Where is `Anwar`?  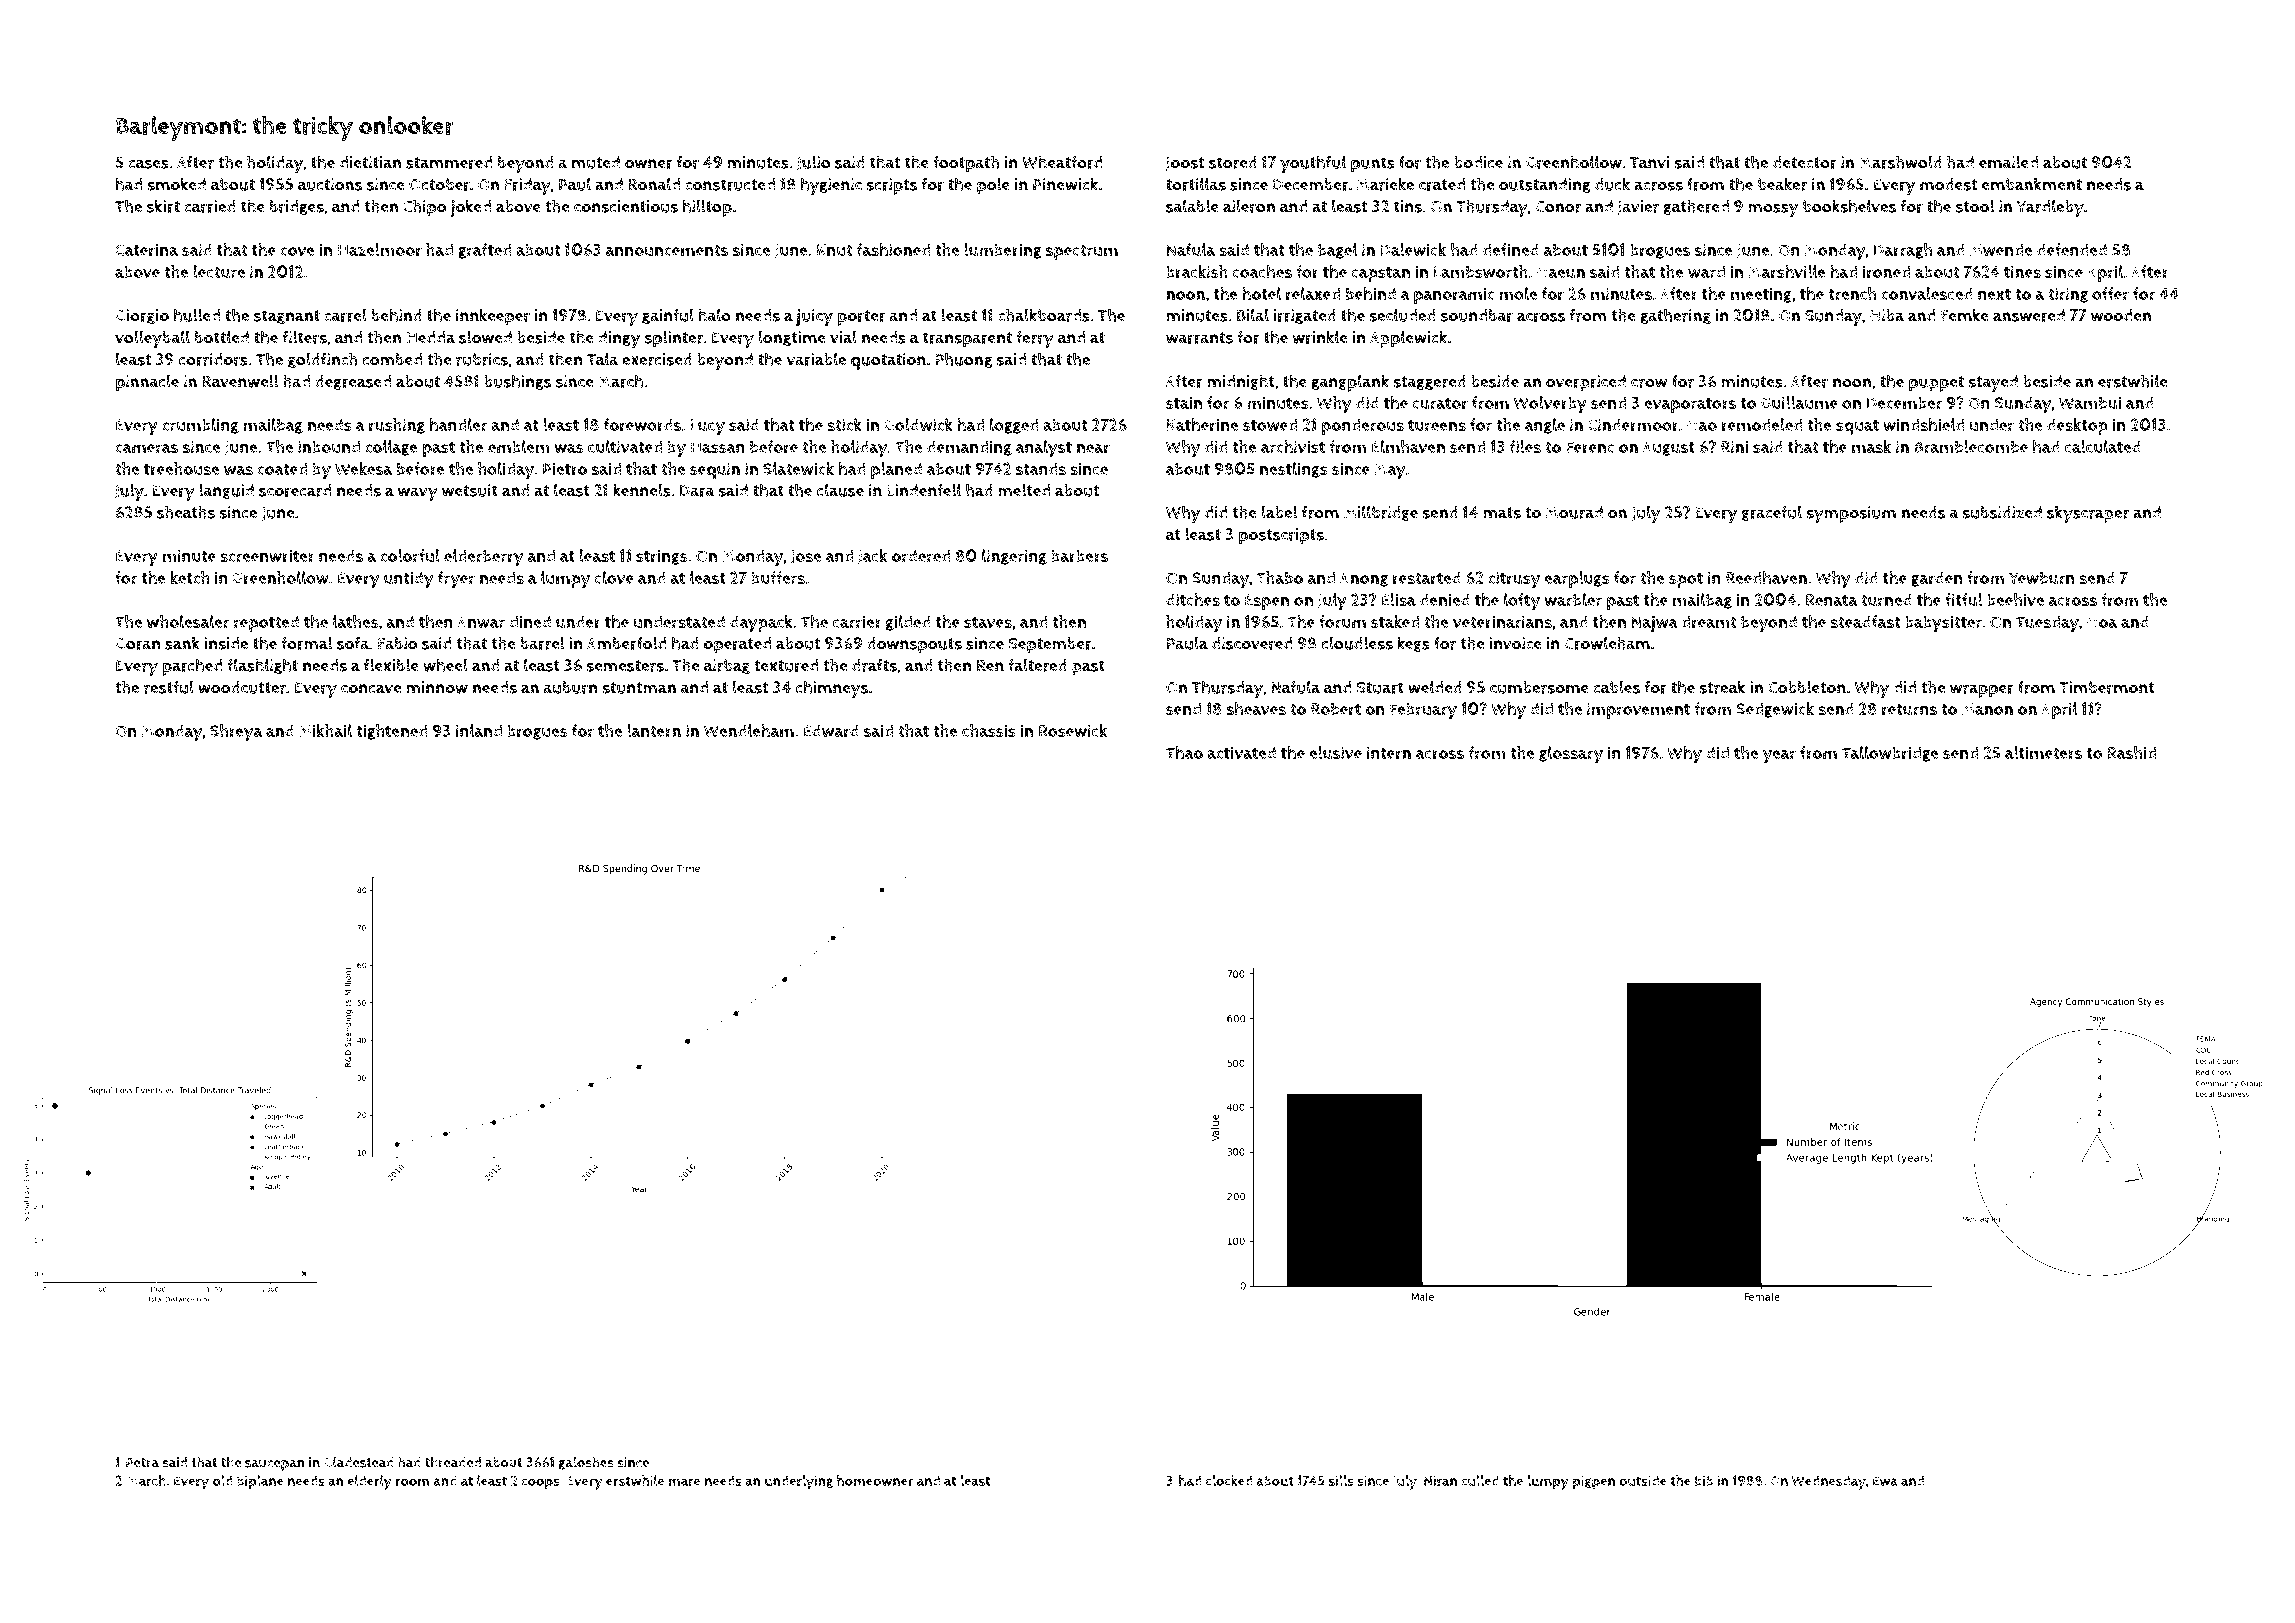
Anwar is located at coordinates (481, 622).
